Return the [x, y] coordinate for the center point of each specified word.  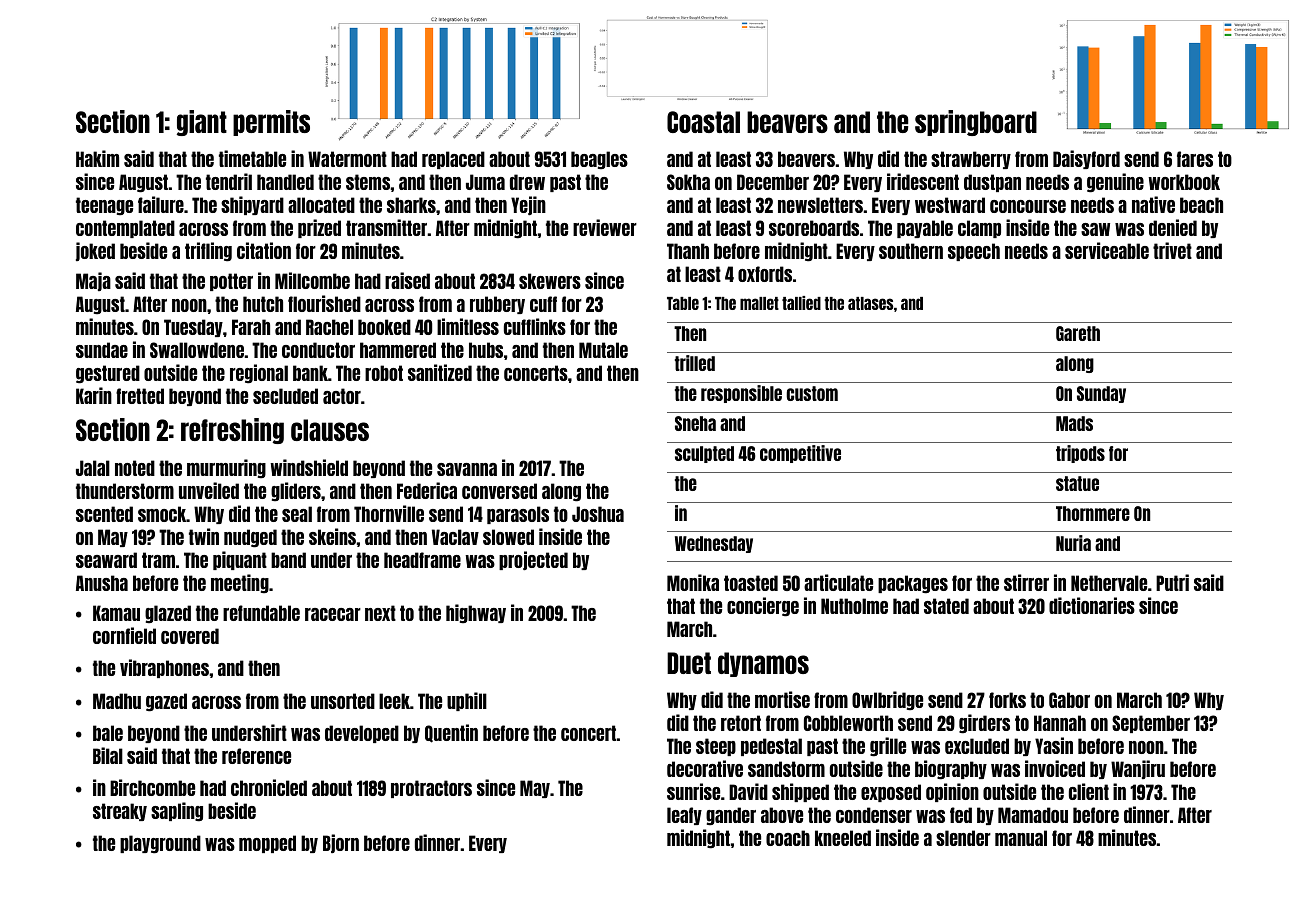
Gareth [1078, 333]
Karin [94, 395]
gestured [108, 374]
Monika [693, 582]
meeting [240, 583]
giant [202, 123]
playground [160, 844]
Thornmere [1093, 513]
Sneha [695, 423]
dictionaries [1092, 605]
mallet [759, 303]
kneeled [843, 838]
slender [963, 838]
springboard [976, 123]
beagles [599, 160]
